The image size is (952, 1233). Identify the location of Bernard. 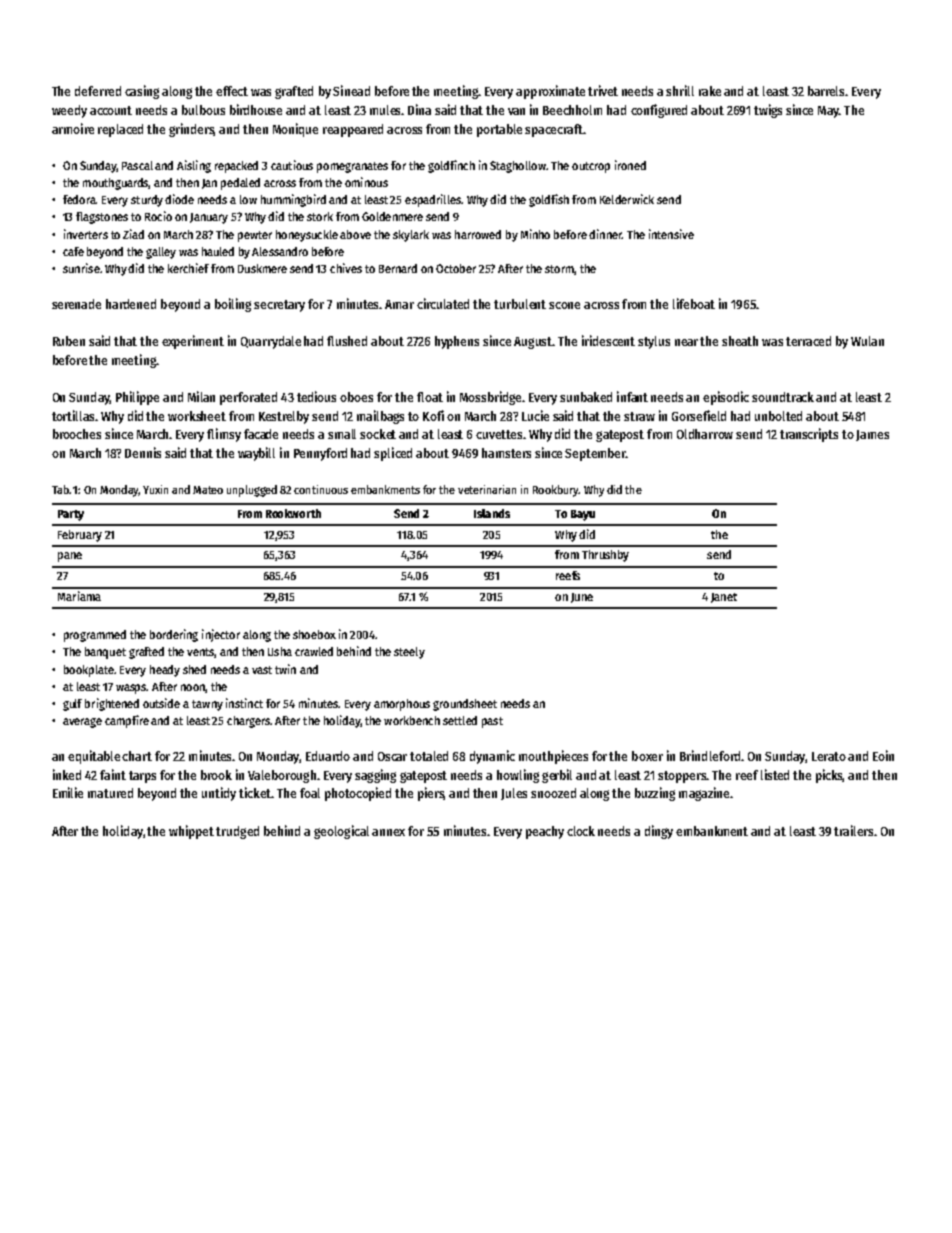
(398, 268).
